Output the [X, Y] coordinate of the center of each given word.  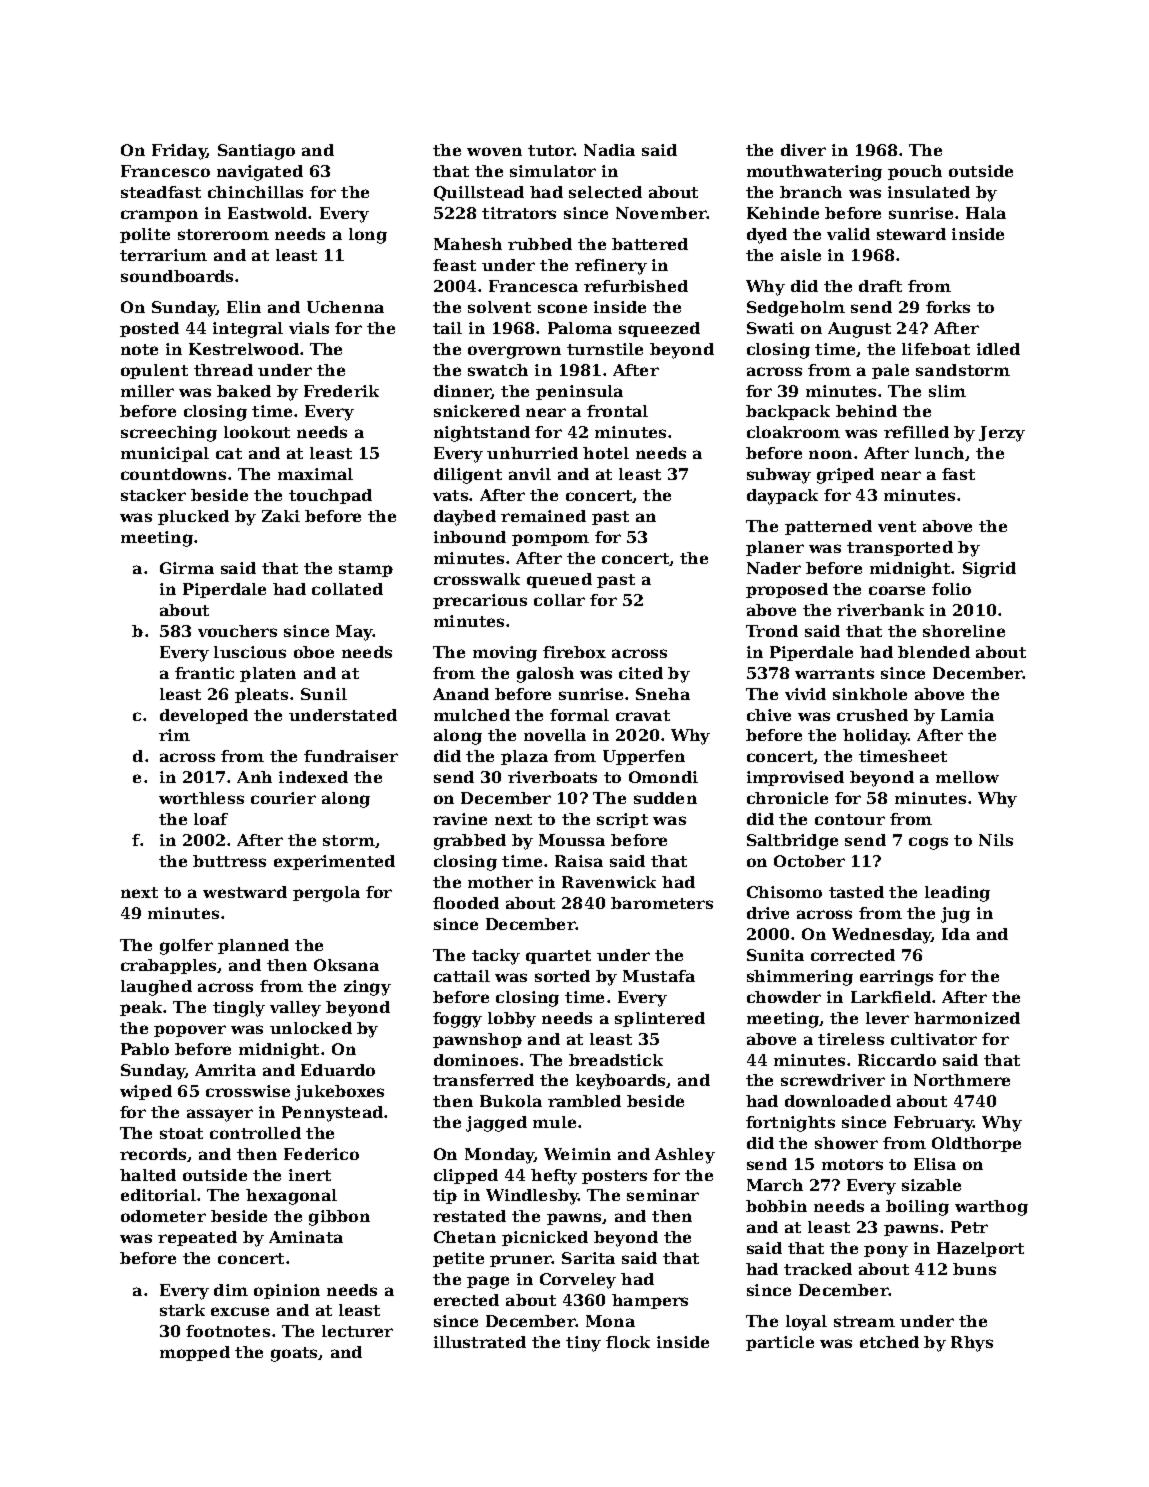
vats [450, 495]
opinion [287, 1291]
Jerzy [1002, 434]
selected [605, 192]
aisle [801, 255]
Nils [996, 840]
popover [190, 1031]
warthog [991, 1208]
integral [248, 330]
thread [223, 370]
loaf [211, 819]
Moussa [572, 840]
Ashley [685, 1156]
